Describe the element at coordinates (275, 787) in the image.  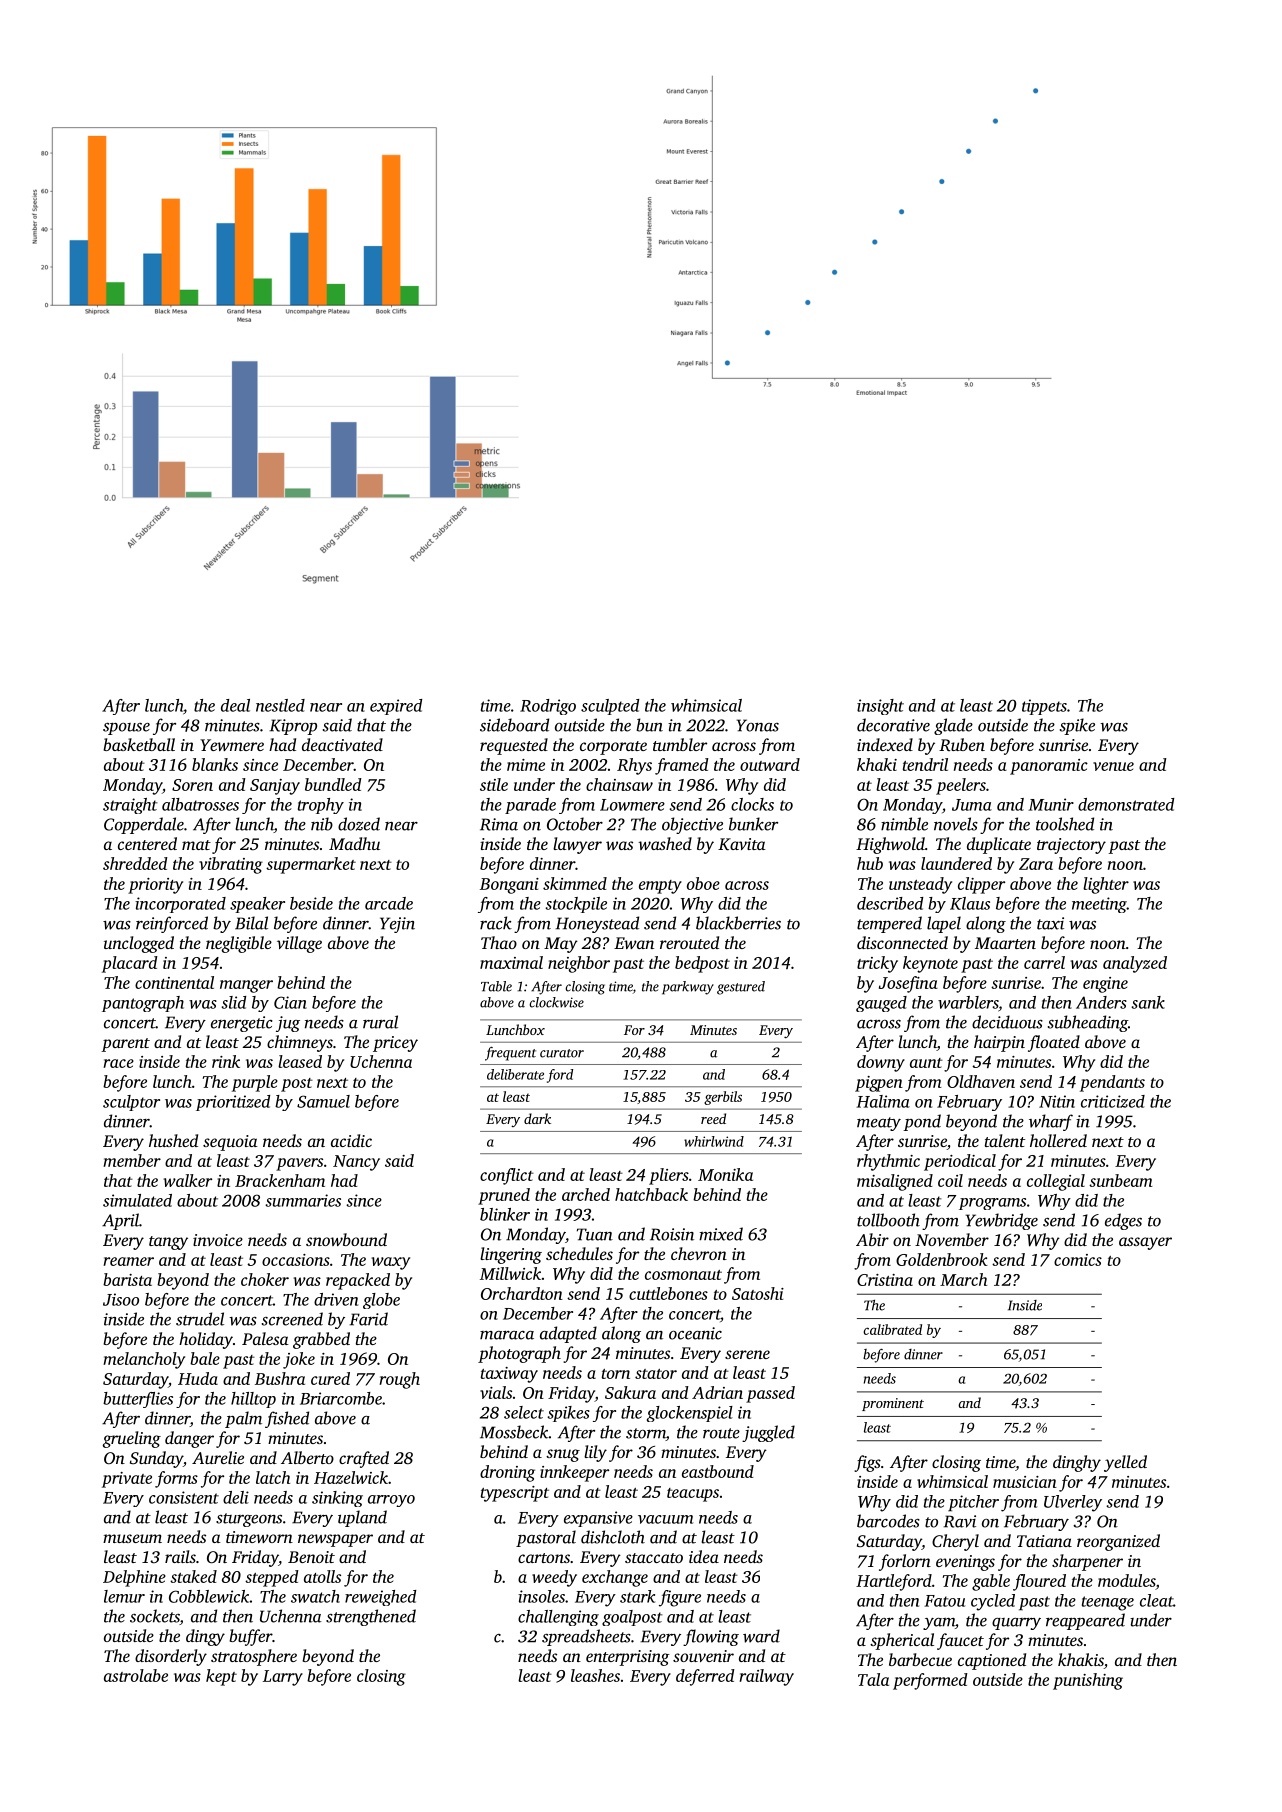
I see `Sanjay` at that location.
